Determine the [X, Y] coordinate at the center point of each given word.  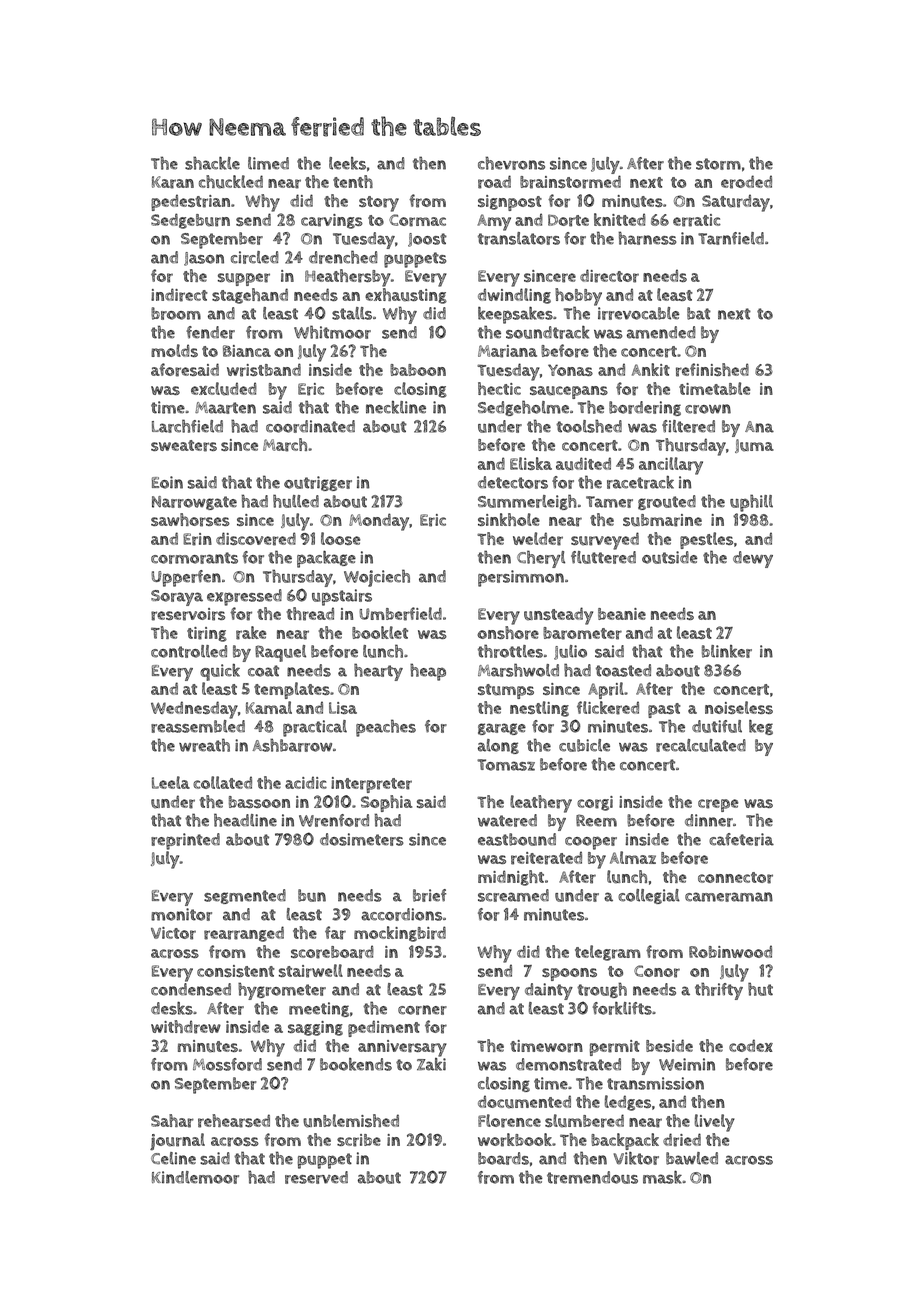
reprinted [185, 841]
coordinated [310, 426]
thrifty [719, 991]
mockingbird [400, 934]
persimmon [521, 578]
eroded [746, 182]
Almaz [633, 857]
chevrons [511, 163]
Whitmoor [332, 332]
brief [429, 895]
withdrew [186, 1027]
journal [177, 1141]
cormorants [194, 558]
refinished [712, 370]
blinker [727, 651]
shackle [212, 163]
